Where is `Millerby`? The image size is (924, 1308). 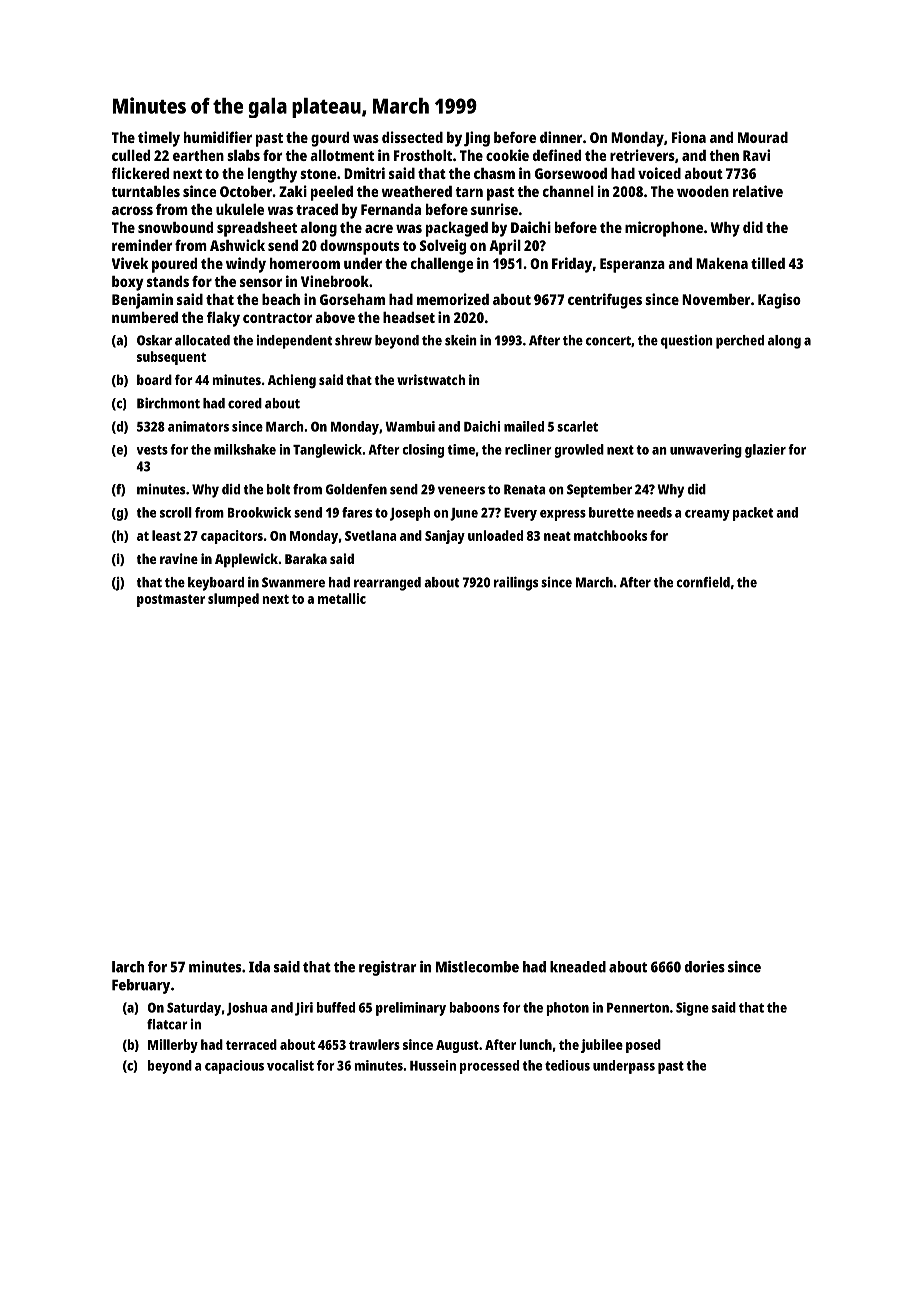 Millerby is located at coordinates (173, 1046).
